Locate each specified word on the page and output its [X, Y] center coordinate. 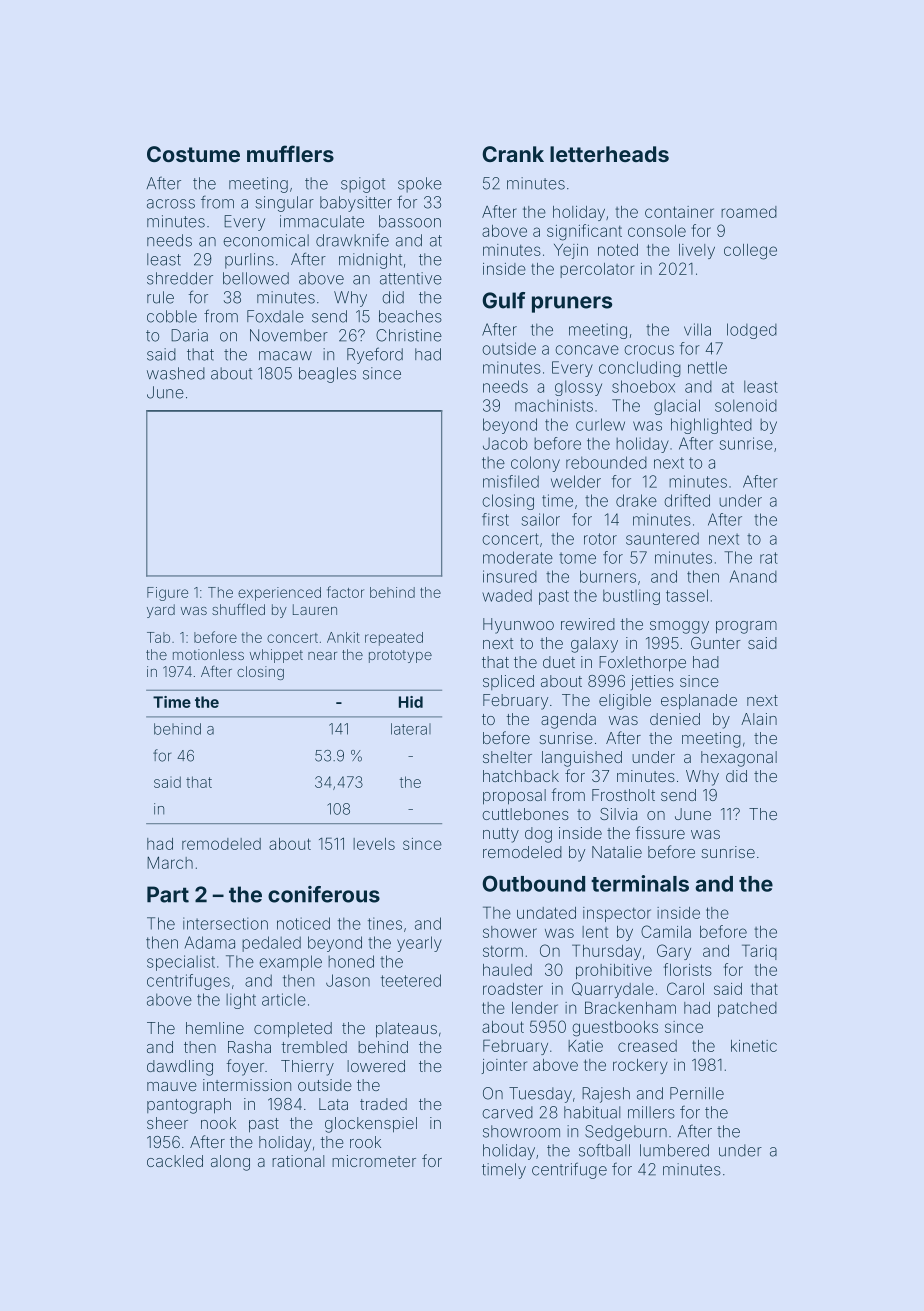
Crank [513, 154]
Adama [210, 942]
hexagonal [739, 759]
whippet [276, 656]
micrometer [374, 1161]
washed [176, 373]
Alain [759, 719]
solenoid [746, 405]
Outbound [533, 883]
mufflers [290, 153]
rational [298, 1161]
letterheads [609, 154]
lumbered [674, 1150]
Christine [409, 335]
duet [559, 662]
